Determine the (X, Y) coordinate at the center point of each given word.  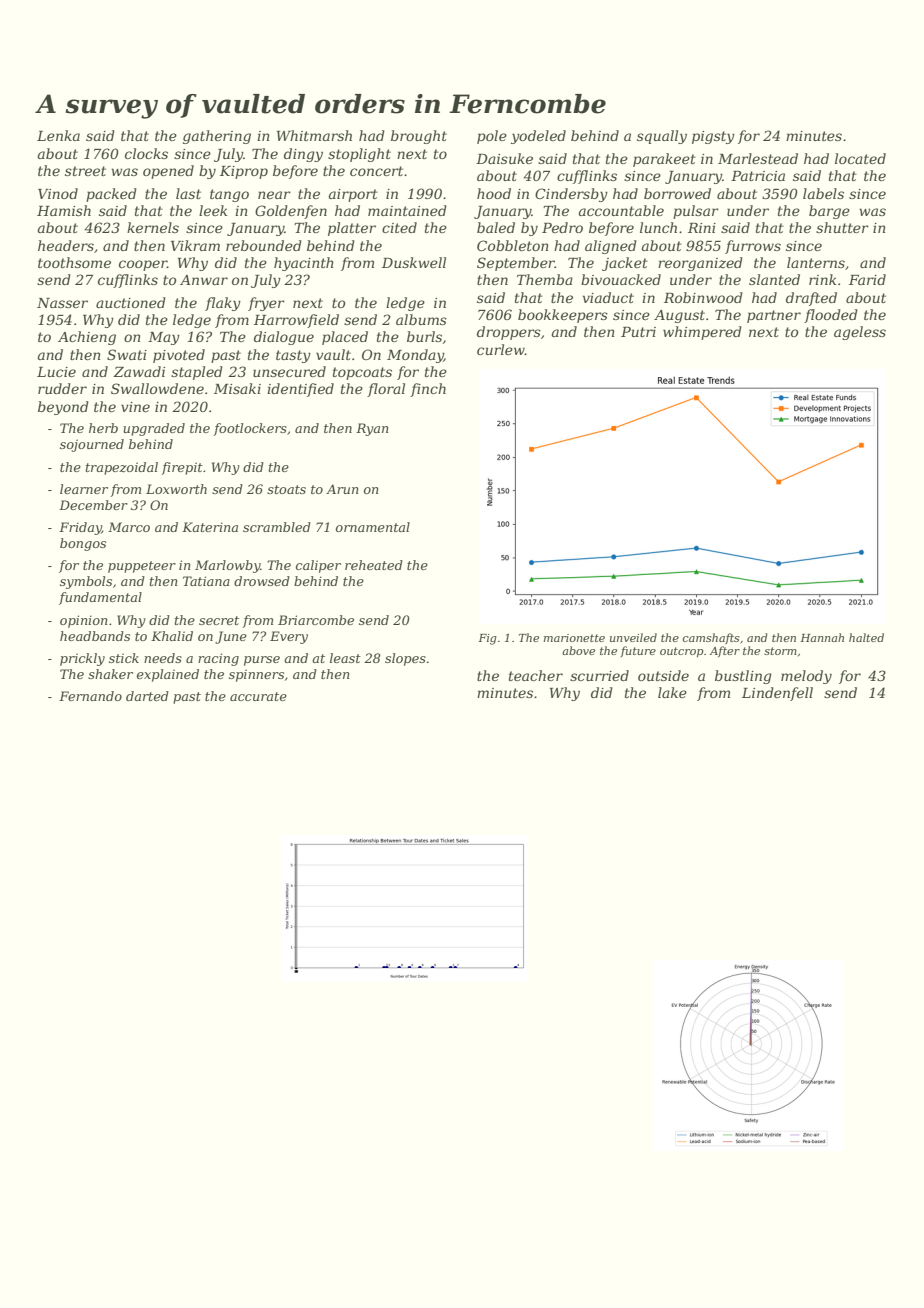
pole (492, 137)
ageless (860, 333)
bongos (83, 544)
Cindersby (571, 195)
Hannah (822, 637)
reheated (374, 565)
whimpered (702, 333)
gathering (217, 137)
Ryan (372, 429)
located (860, 158)
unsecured (289, 371)
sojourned (92, 445)
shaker (110, 674)
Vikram (195, 245)
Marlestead (758, 158)
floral (386, 390)
